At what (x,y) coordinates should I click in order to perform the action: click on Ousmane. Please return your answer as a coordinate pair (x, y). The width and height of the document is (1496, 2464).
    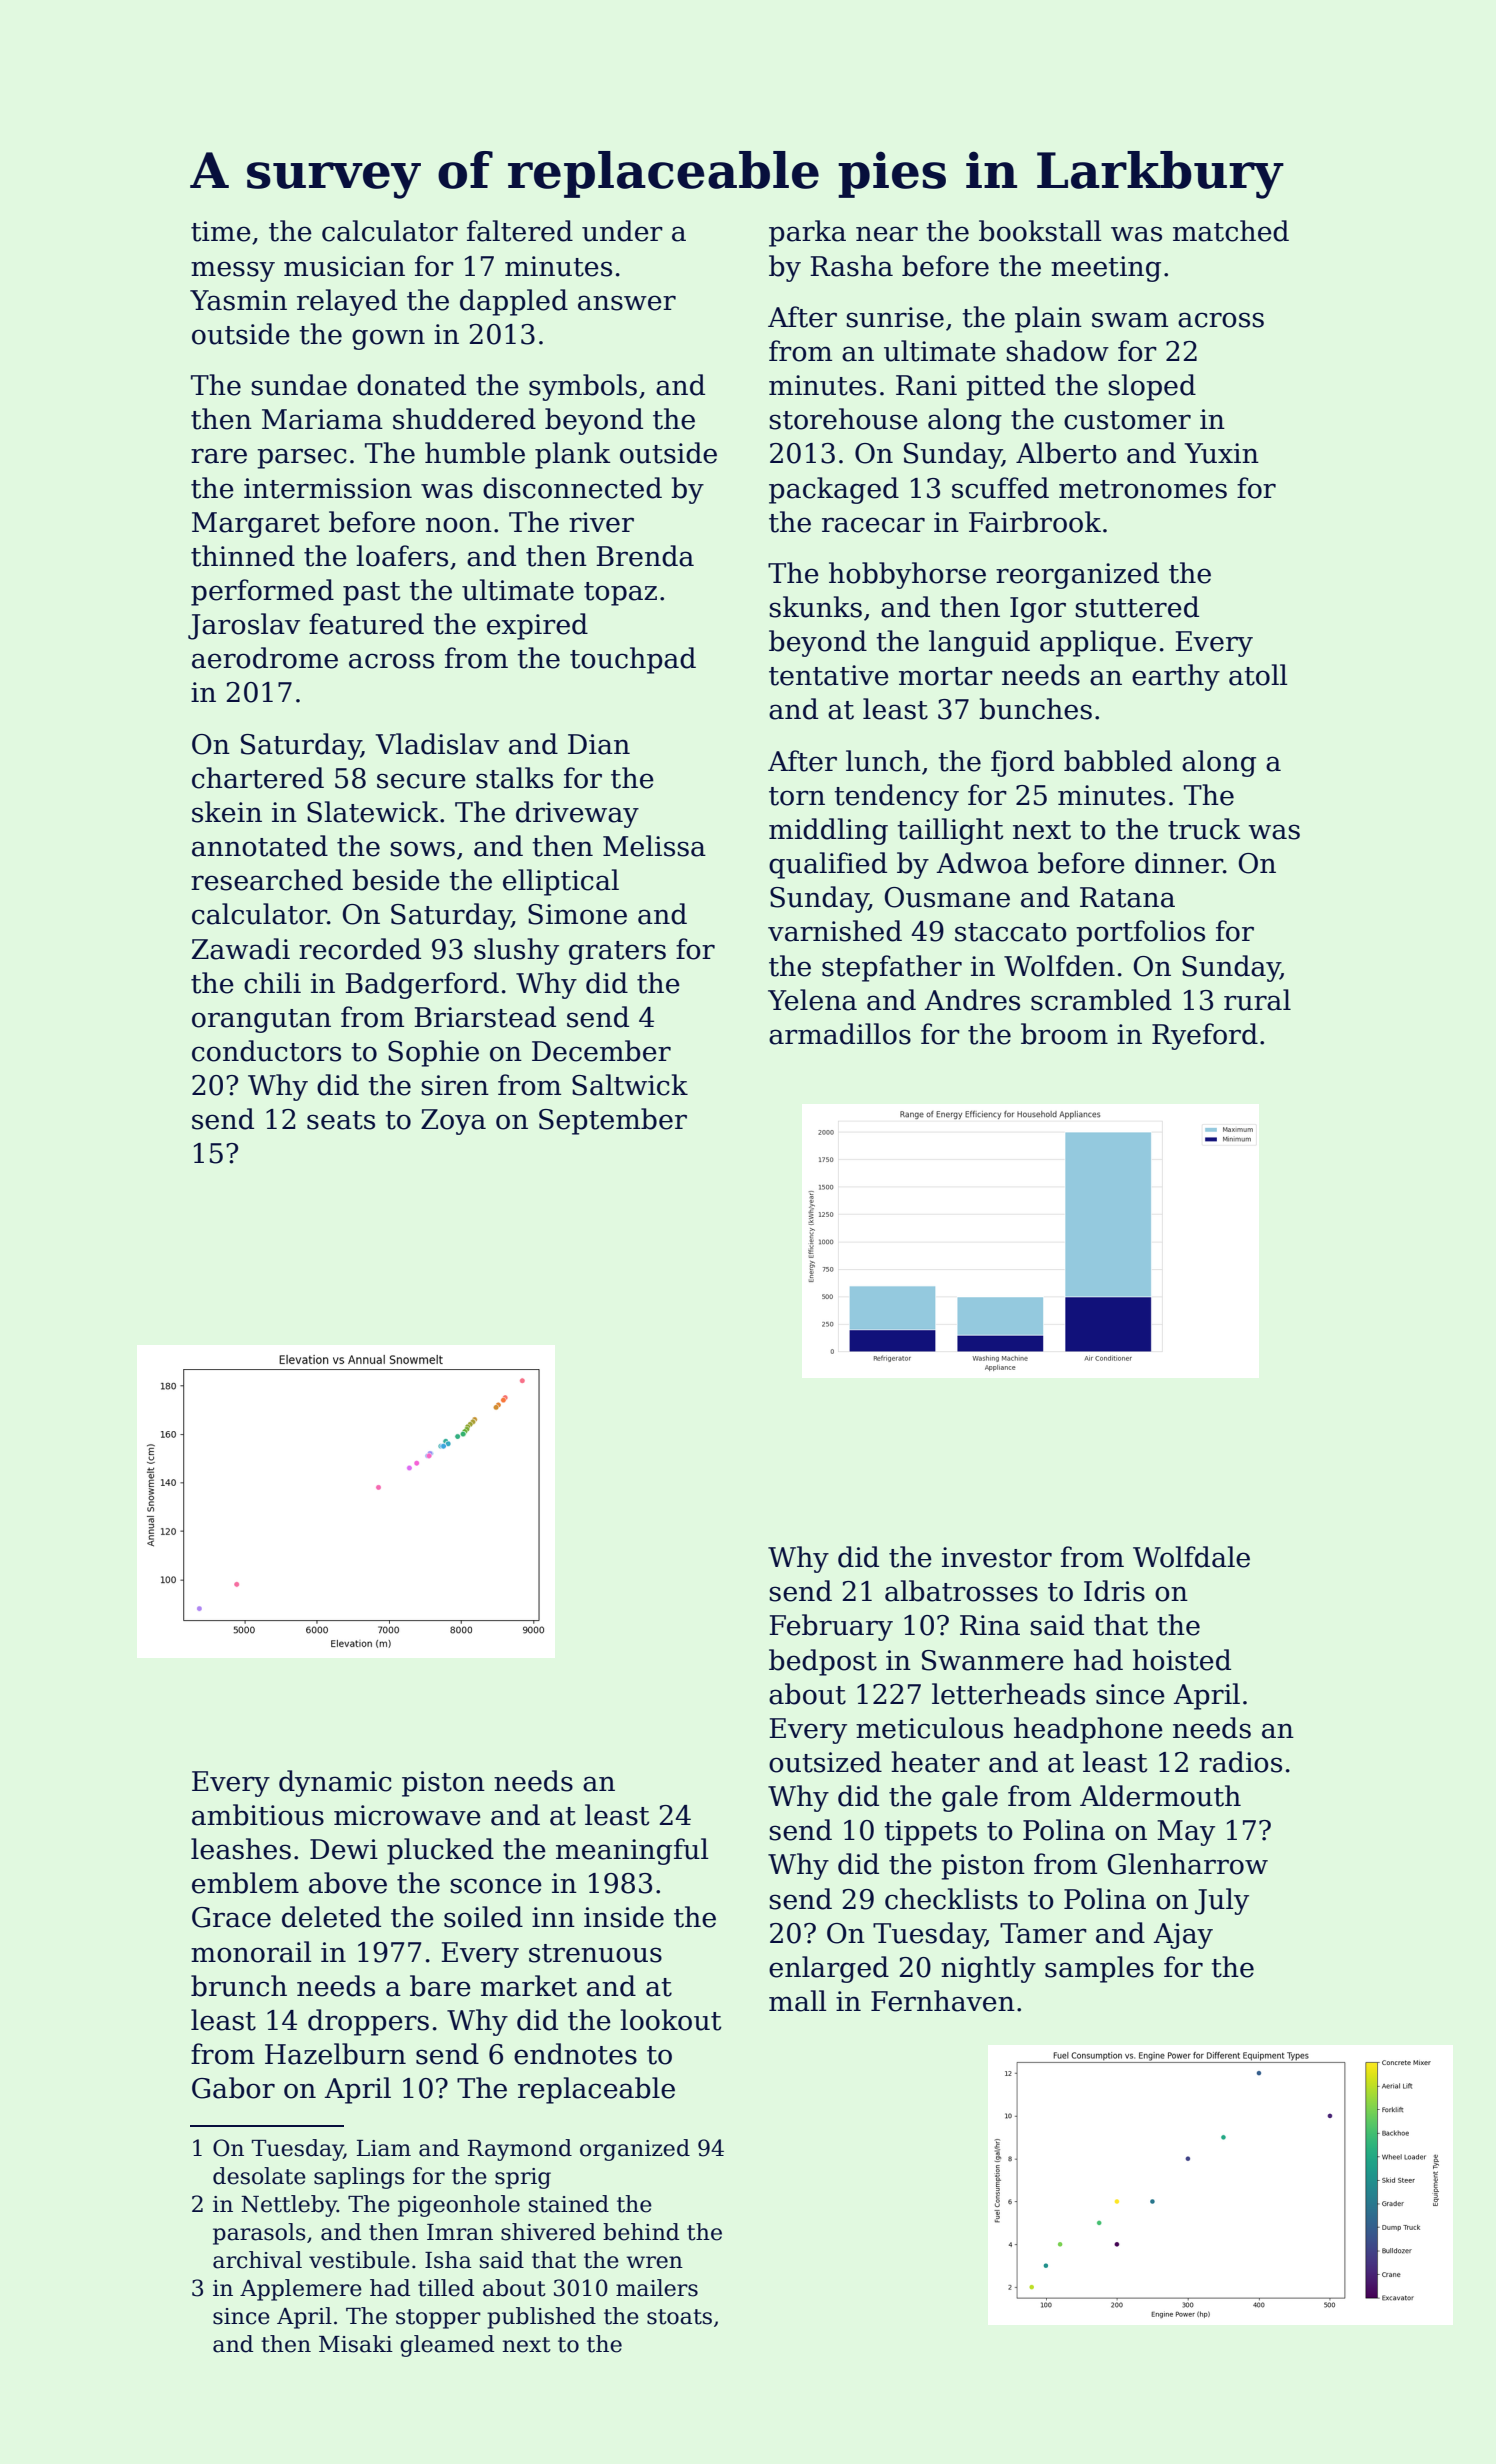
    Looking at the image, I should click on (947, 897).
